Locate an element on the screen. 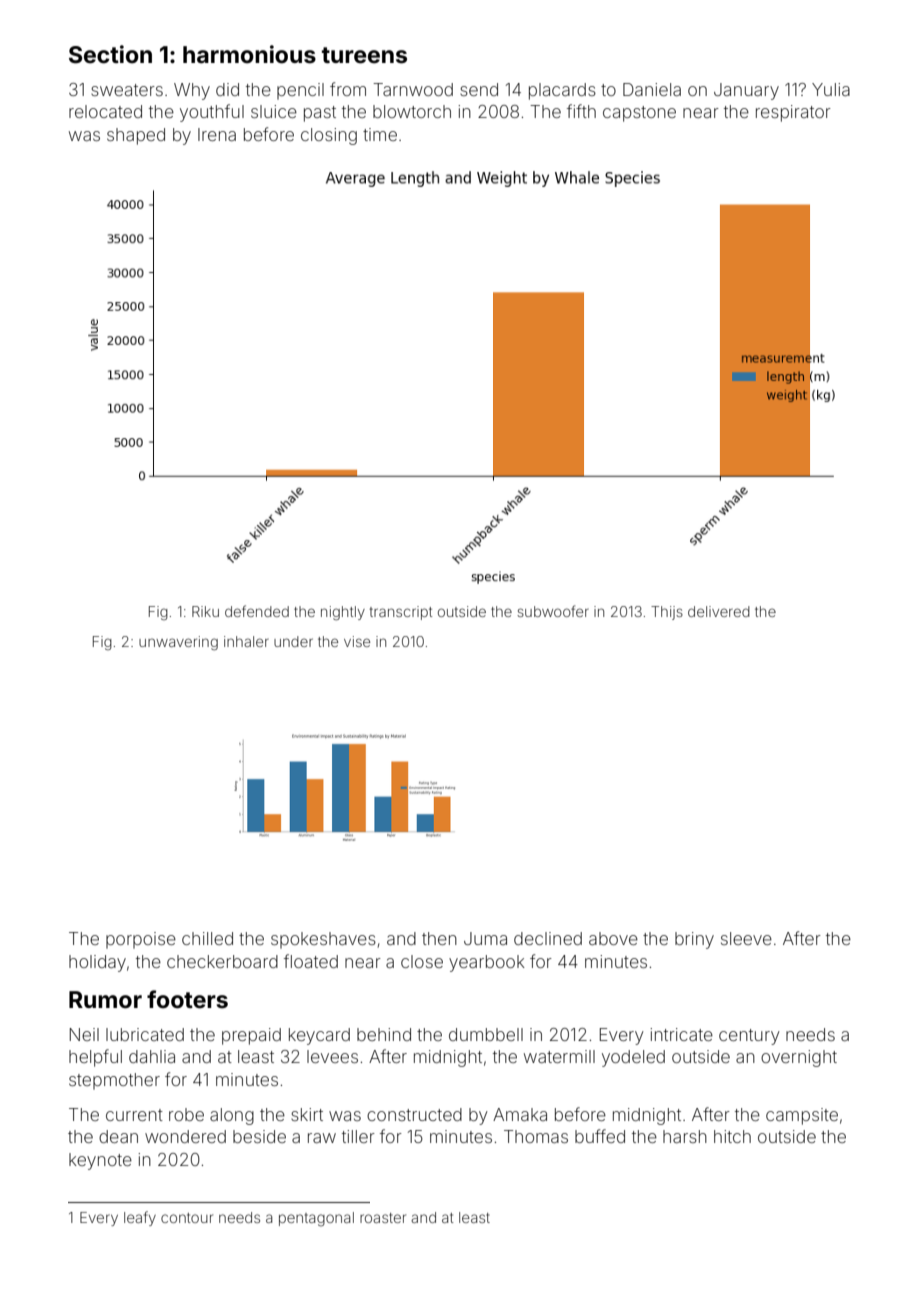 This screenshot has width=924, height=1308. unwavering is located at coordinates (178, 643).
